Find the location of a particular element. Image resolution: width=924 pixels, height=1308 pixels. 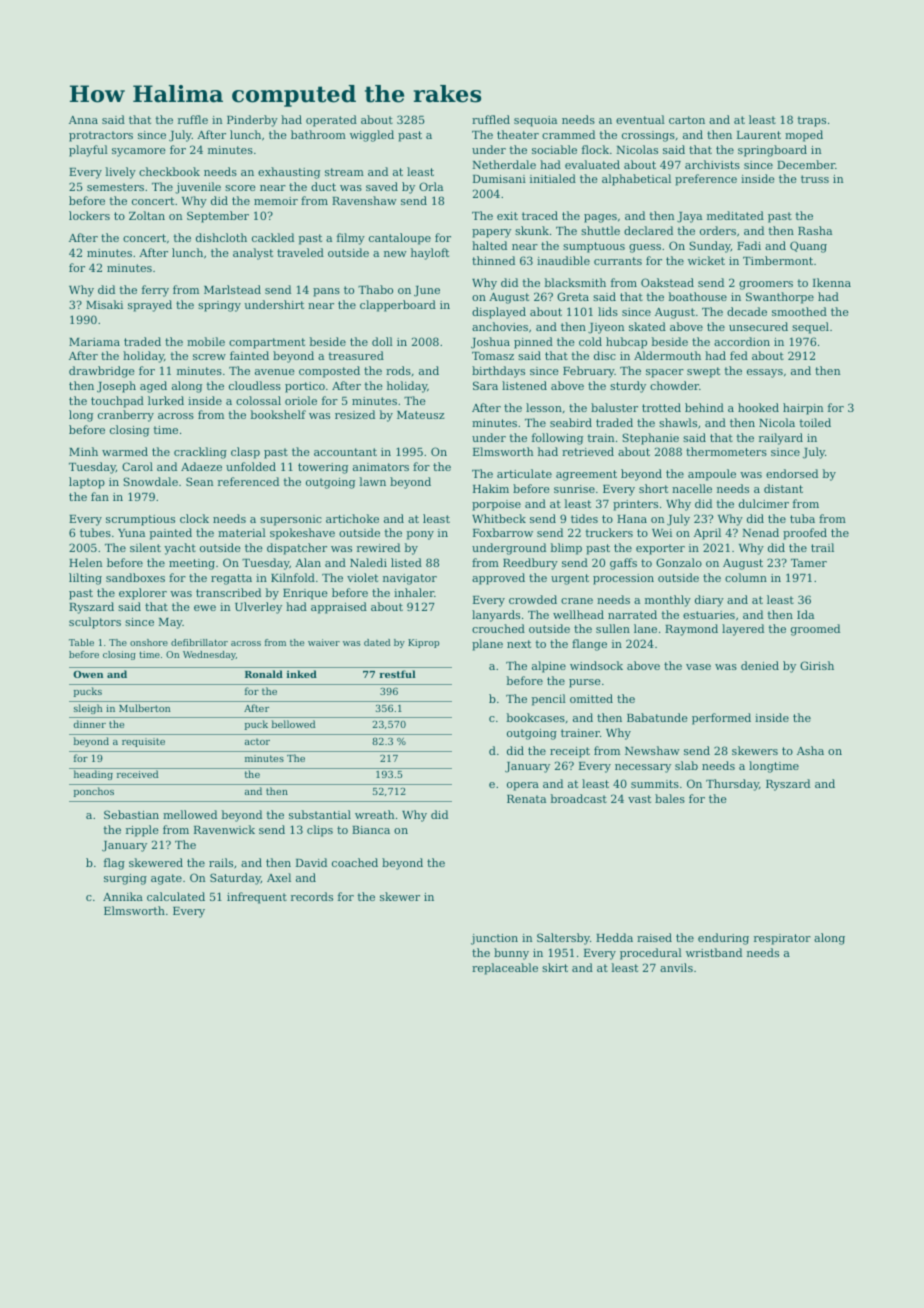

replaceable is located at coordinates (505, 969).
